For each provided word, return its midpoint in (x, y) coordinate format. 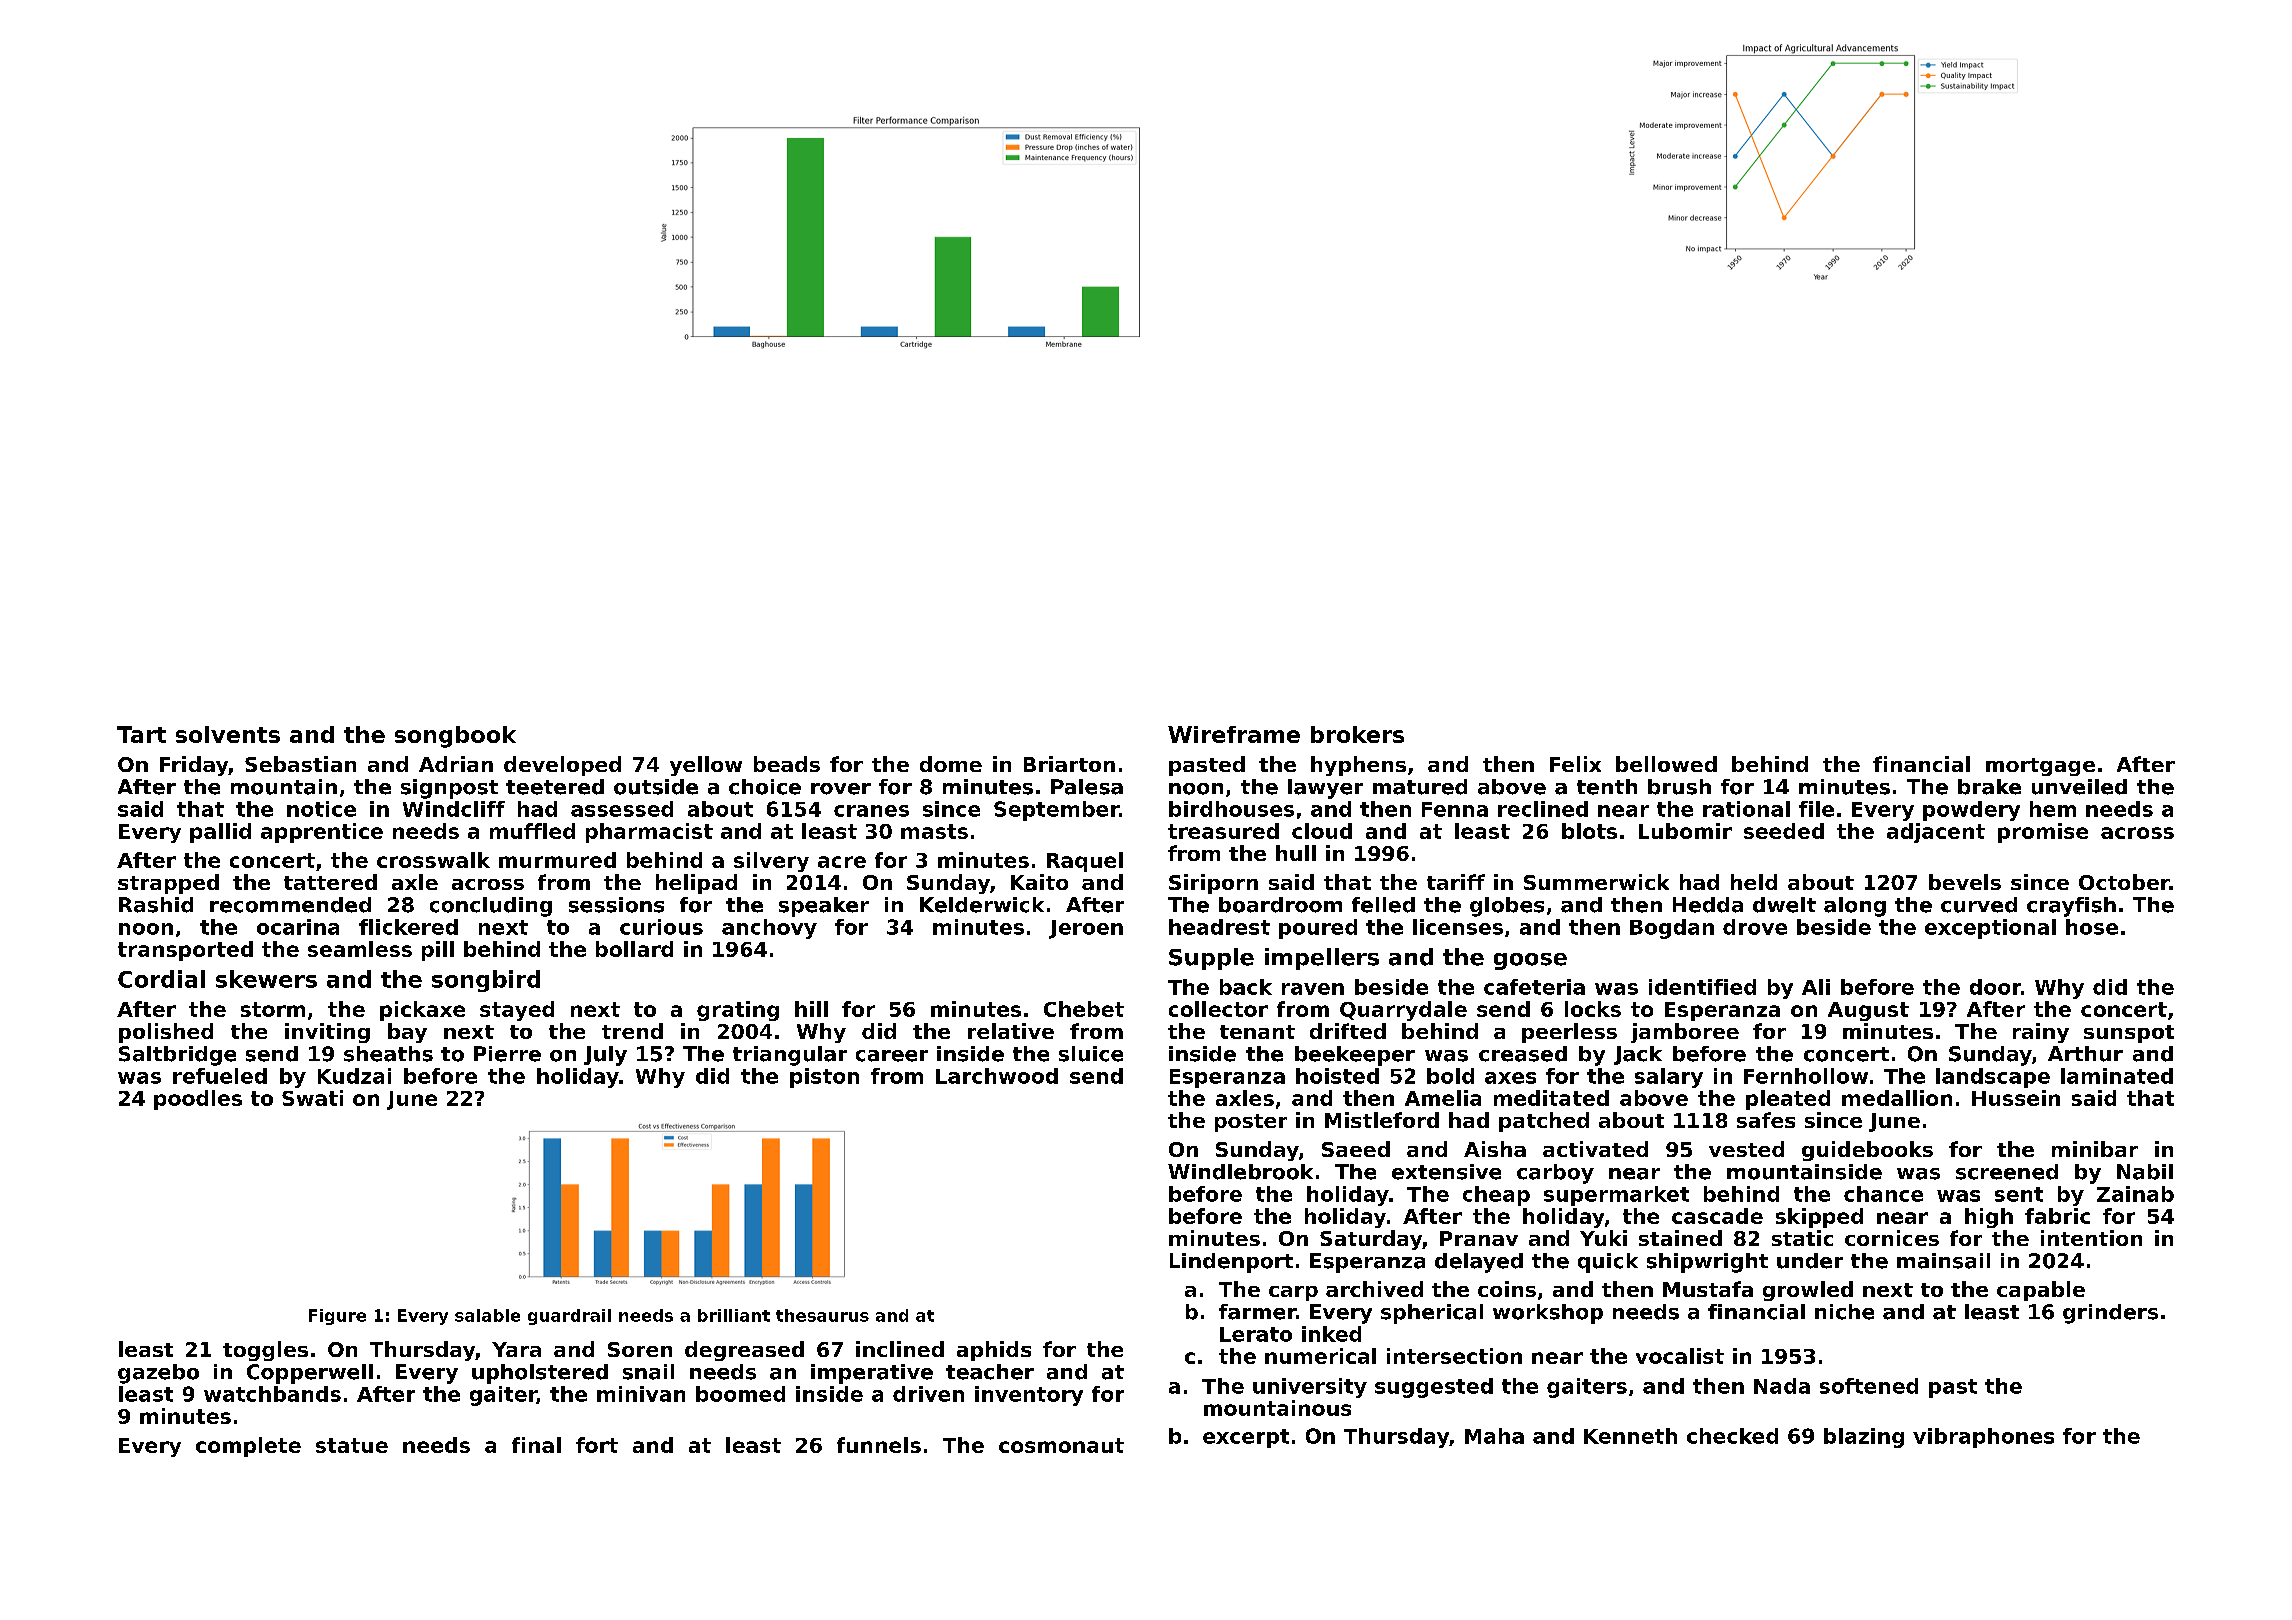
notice (321, 809)
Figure (337, 1317)
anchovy (769, 929)
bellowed (1666, 764)
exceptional (1990, 929)
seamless (360, 949)
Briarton (1069, 764)
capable (2041, 1291)
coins (1507, 1289)
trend (632, 1031)
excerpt (1246, 1438)
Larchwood (997, 1076)
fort (597, 1445)
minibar (2095, 1149)
